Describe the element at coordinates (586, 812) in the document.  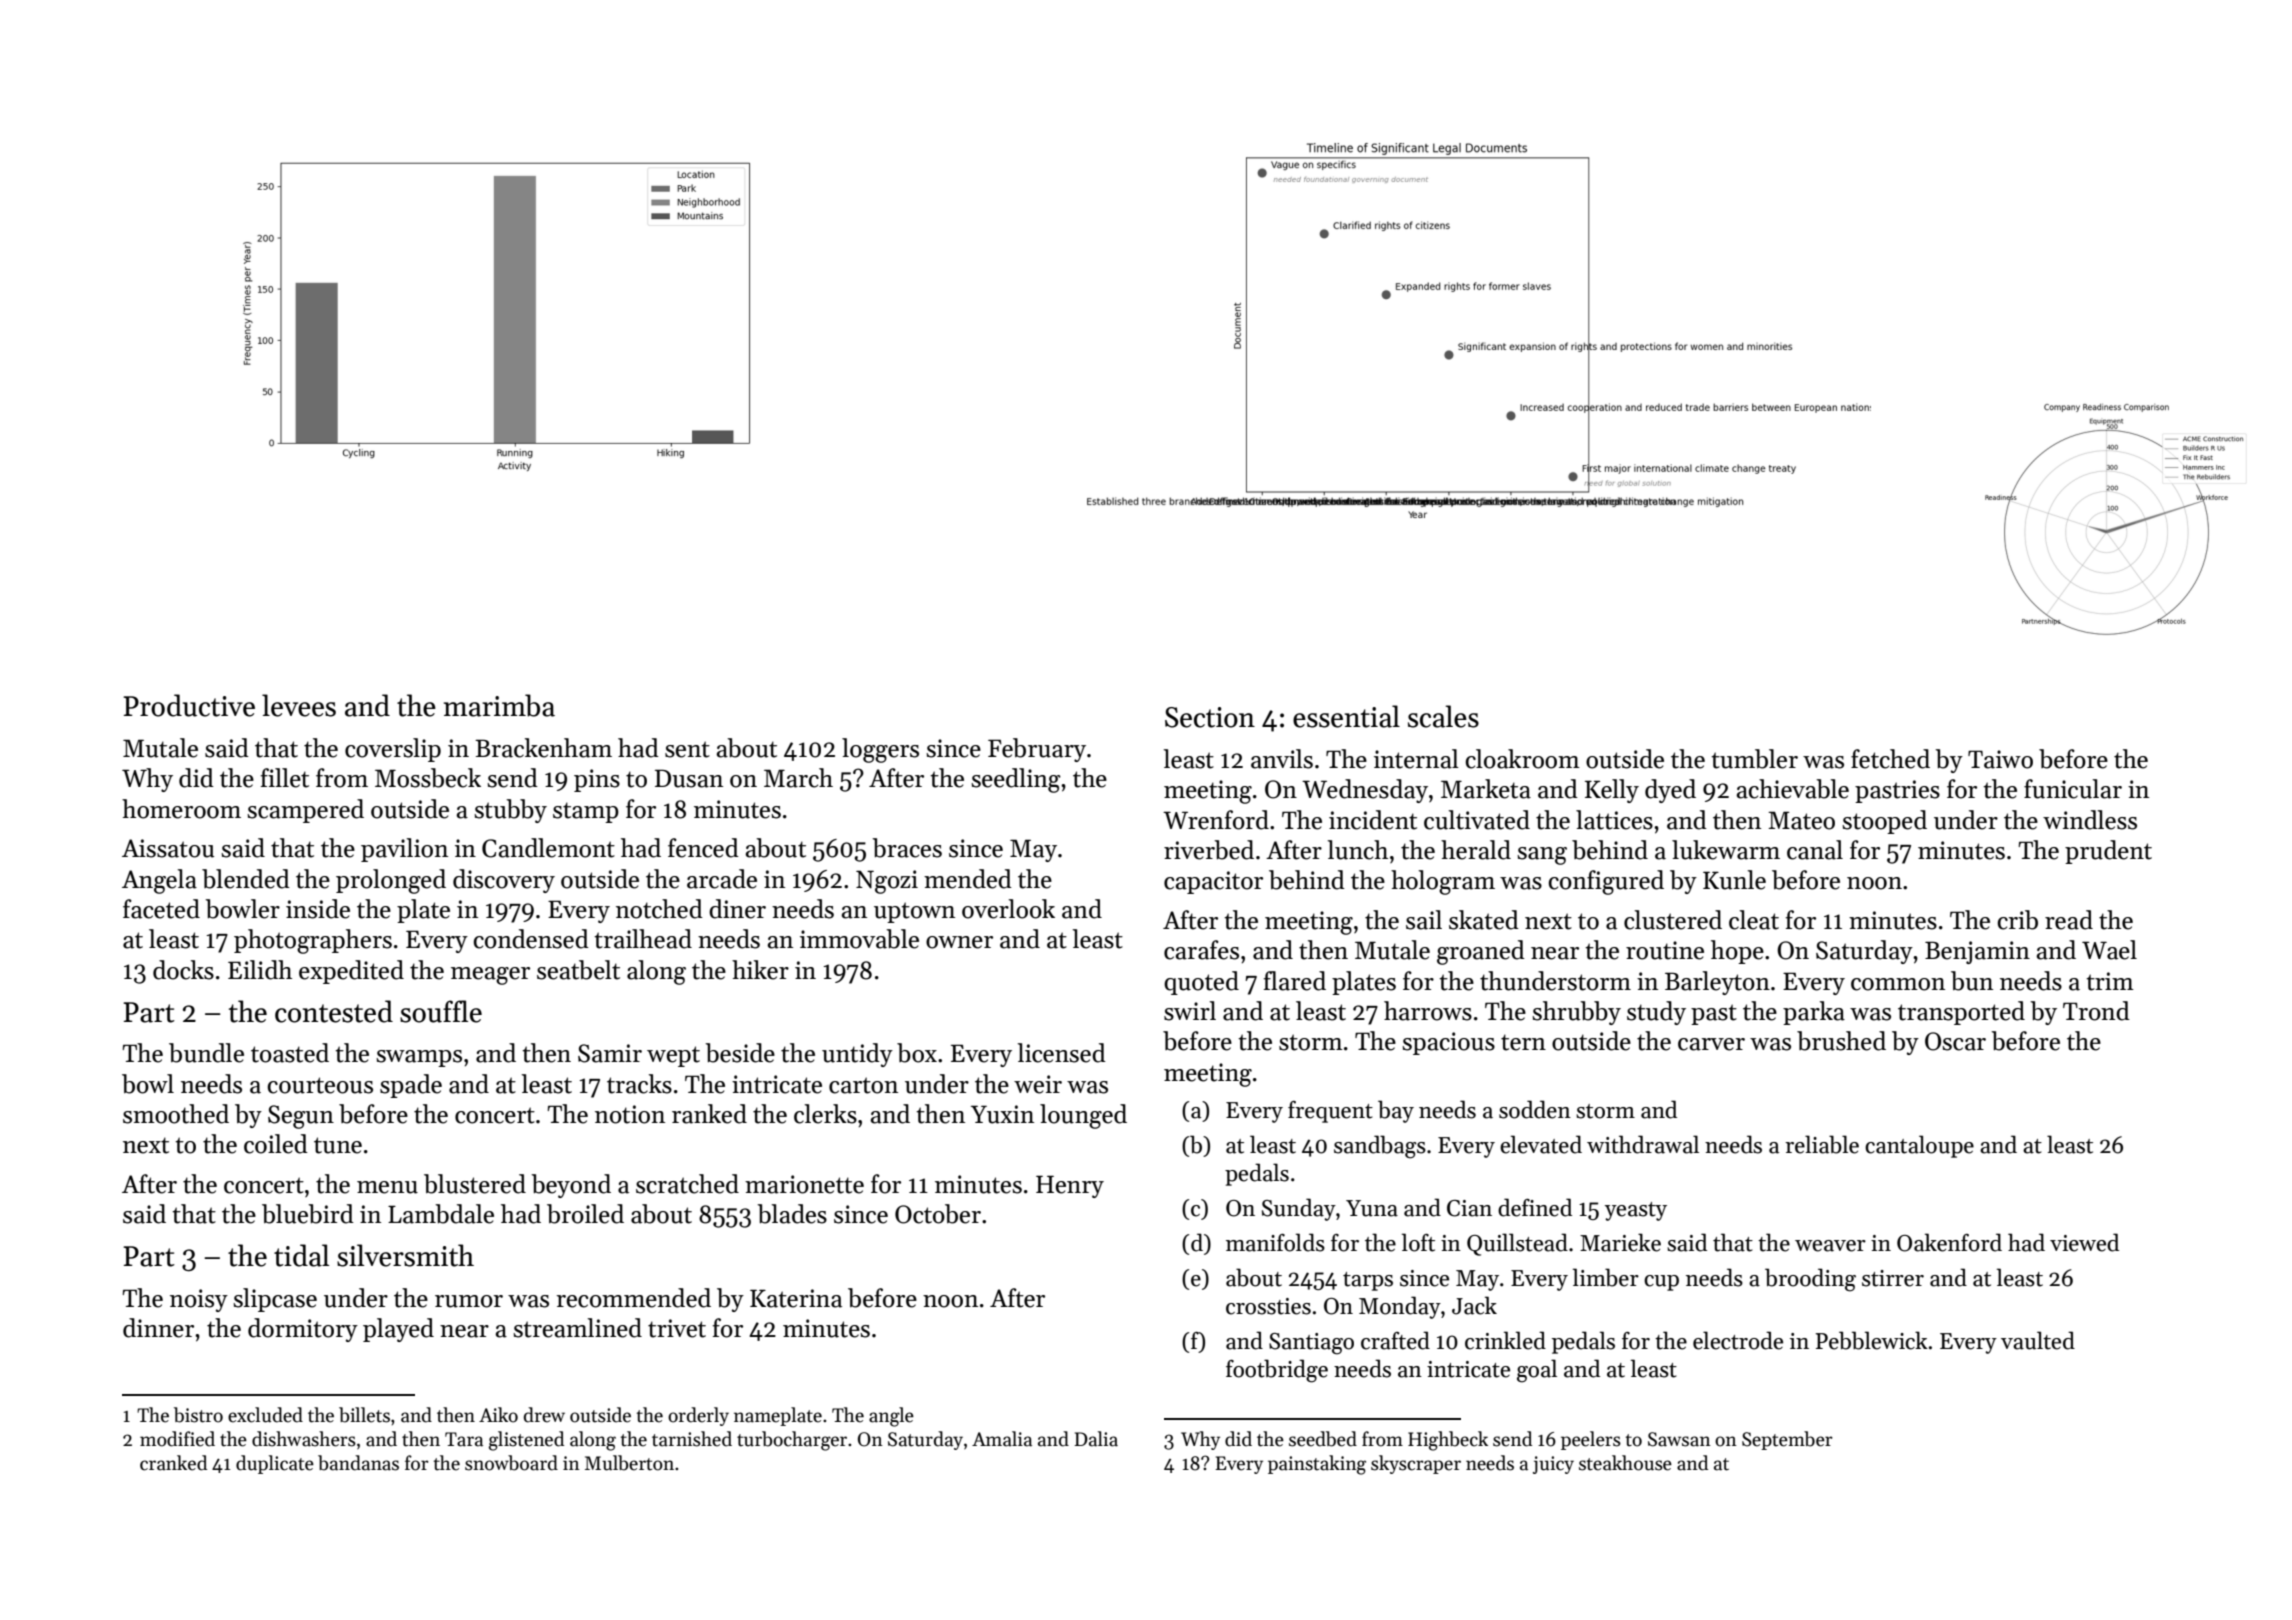
I see `stamp` at that location.
